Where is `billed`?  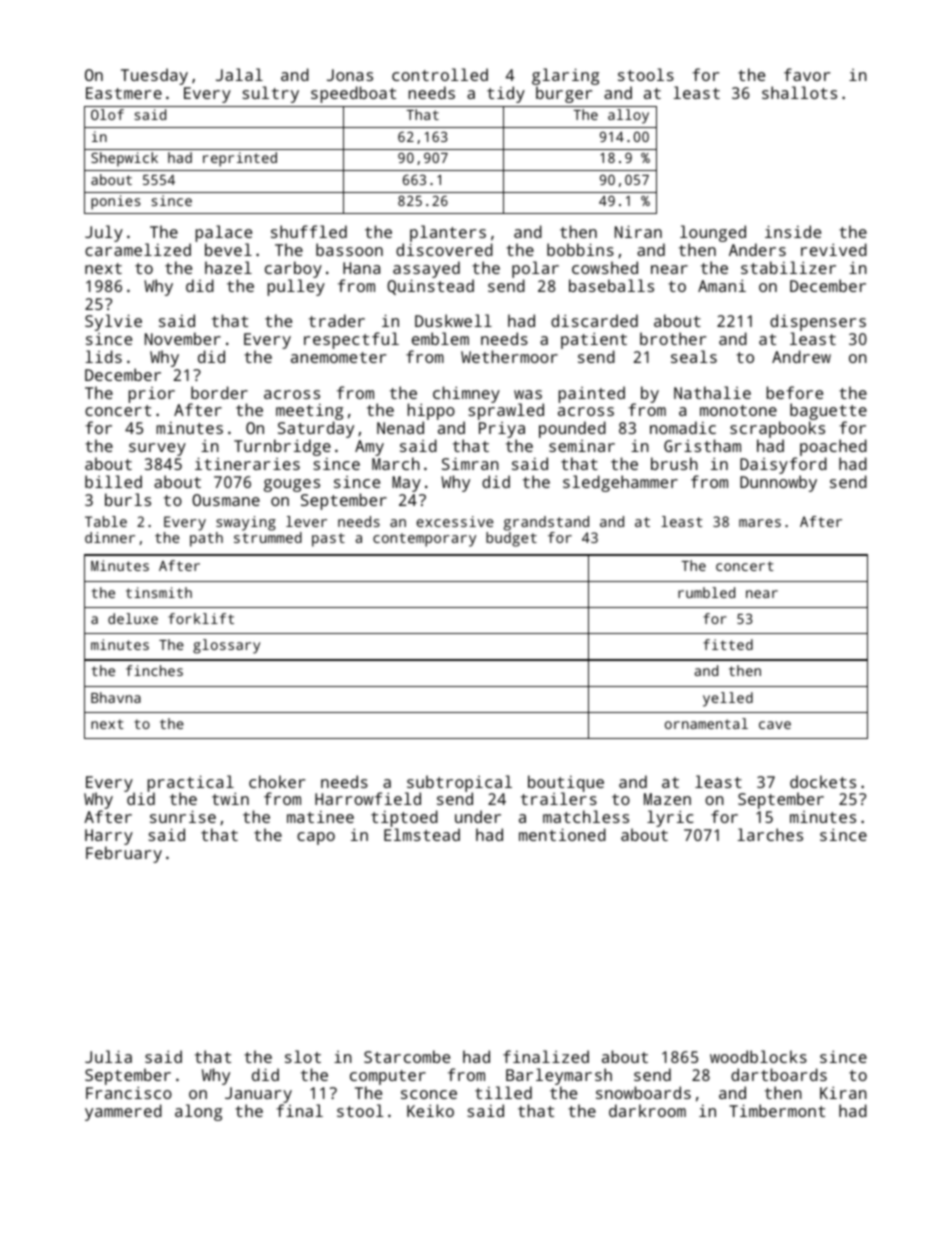 billed is located at coordinates (113, 481).
